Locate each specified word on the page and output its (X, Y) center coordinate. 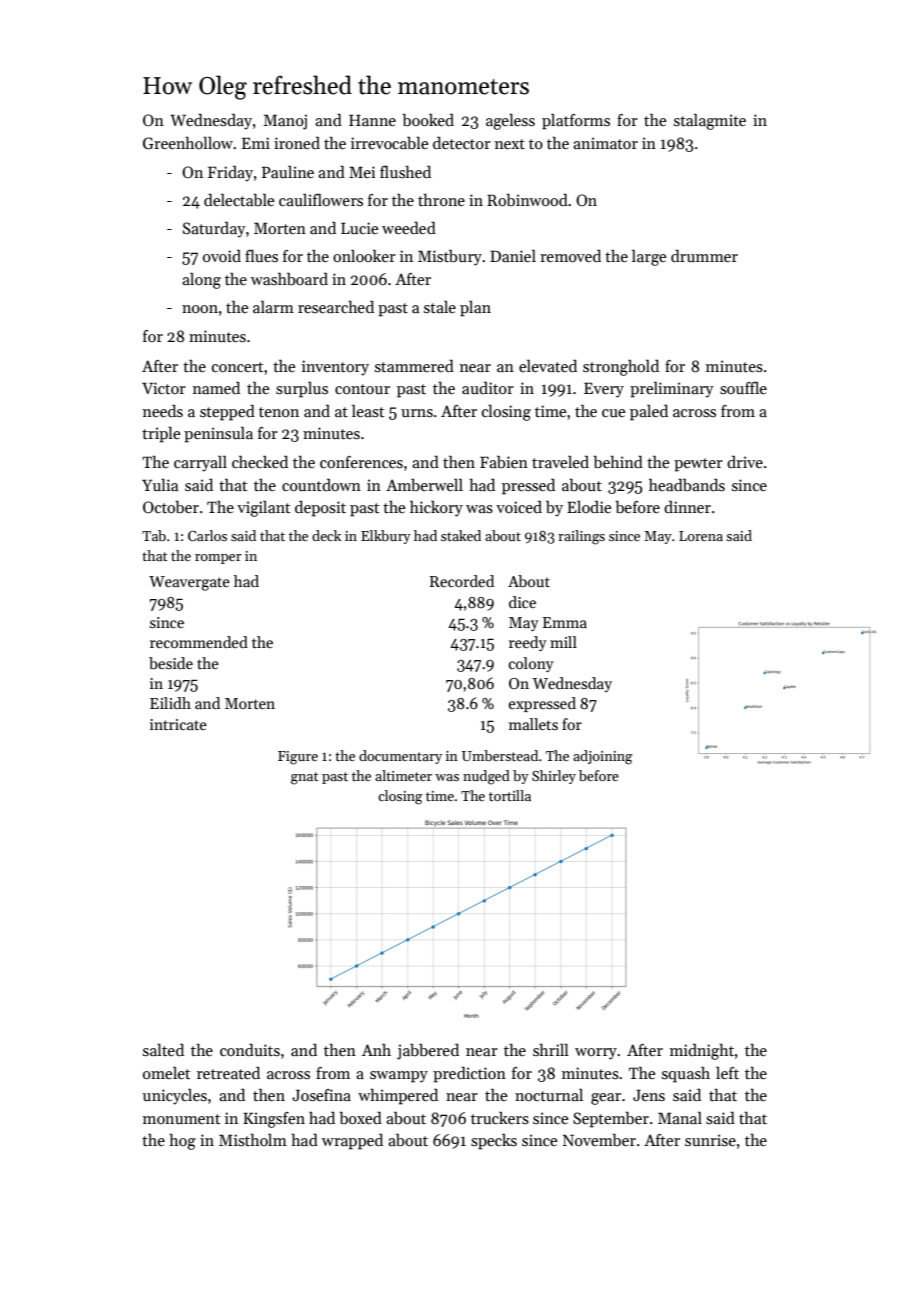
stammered (414, 366)
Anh (376, 1049)
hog (182, 1142)
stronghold (621, 367)
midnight (702, 1052)
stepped (227, 413)
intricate (178, 724)
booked (428, 120)
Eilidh (170, 703)
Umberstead (500, 755)
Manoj (285, 122)
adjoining (602, 757)
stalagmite (710, 122)
